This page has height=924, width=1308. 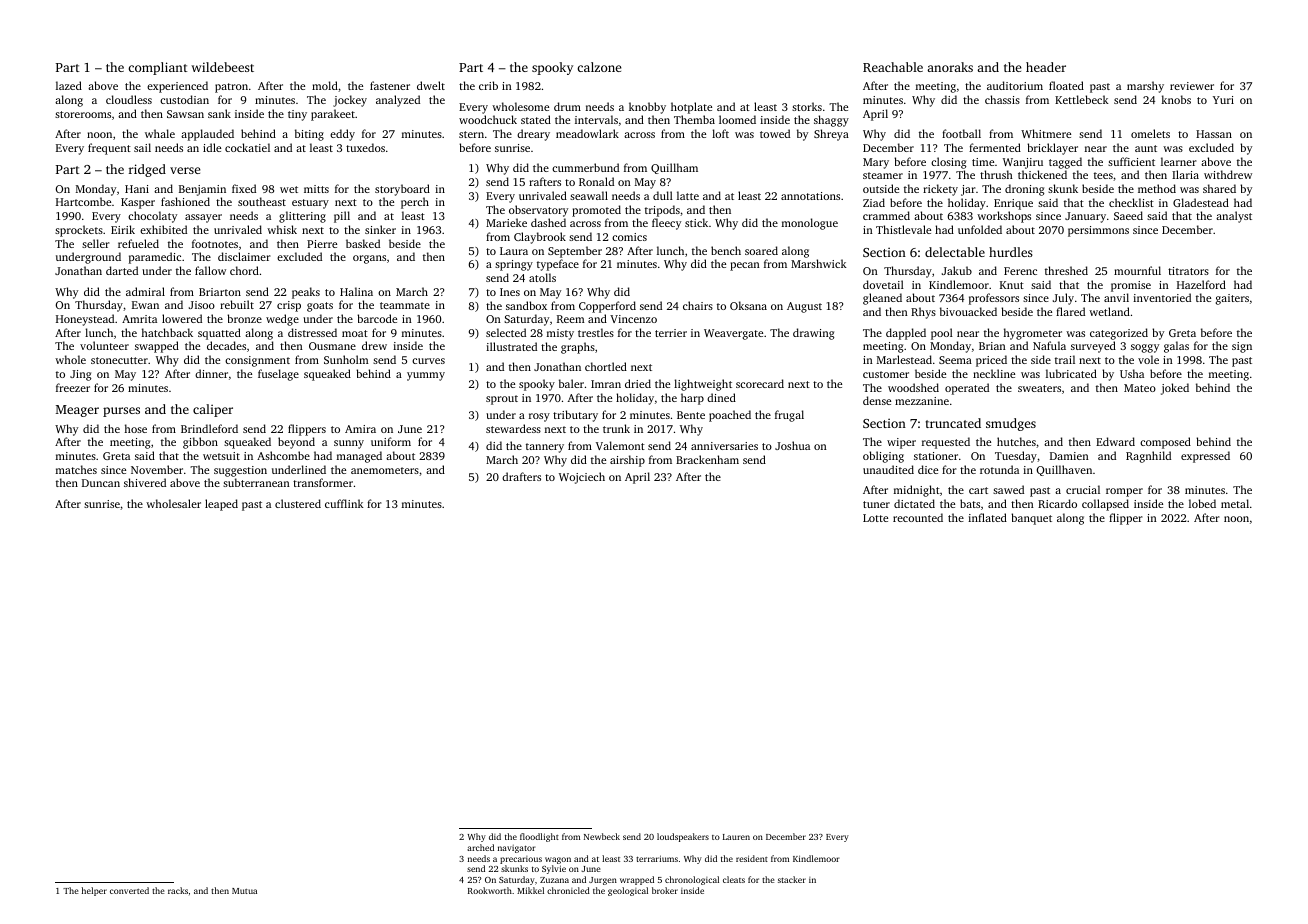 What do you see at coordinates (488, 119) in the page?
I see `woodchuck` at bounding box center [488, 119].
